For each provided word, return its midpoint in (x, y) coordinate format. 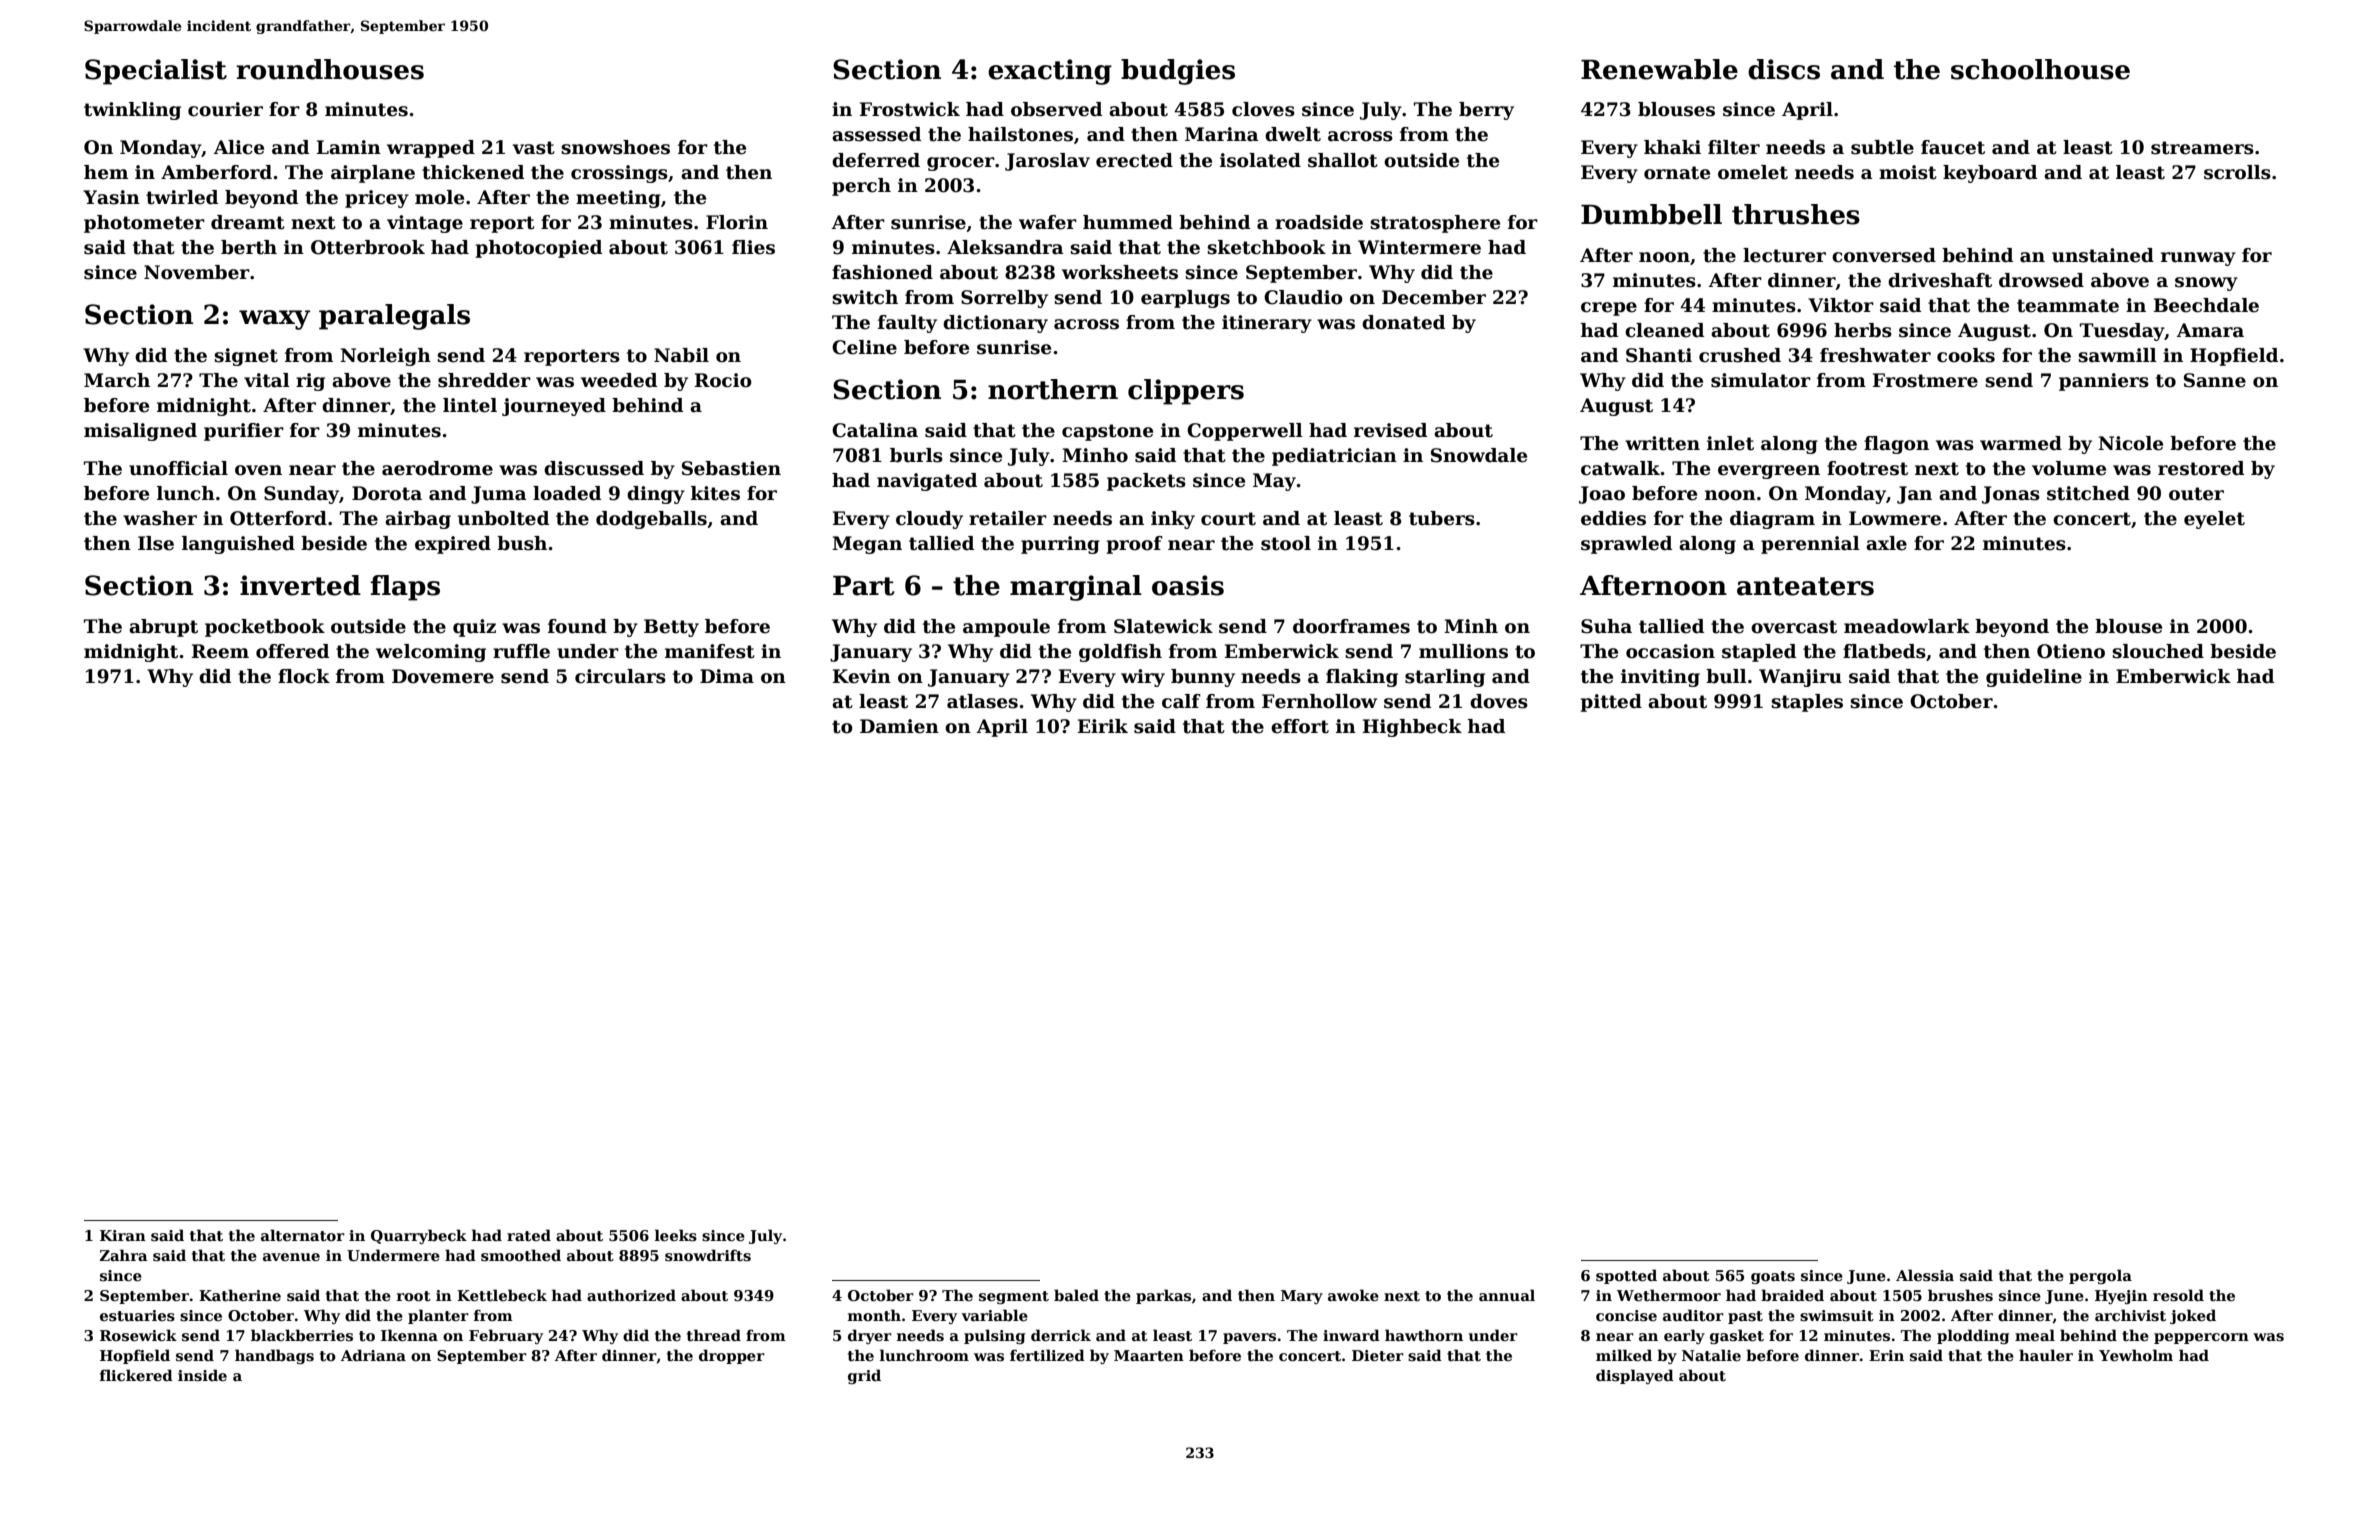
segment (1014, 1297)
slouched (2158, 651)
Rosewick (138, 1335)
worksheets (1120, 272)
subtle (1882, 147)
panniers (2104, 382)
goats (1773, 1277)
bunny (1203, 678)
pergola (2100, 1276)
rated (529, 1235)
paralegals (394, 317)
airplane (373, 174)
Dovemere (443, 676)
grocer (961, 164)
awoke (1353, 1295)
